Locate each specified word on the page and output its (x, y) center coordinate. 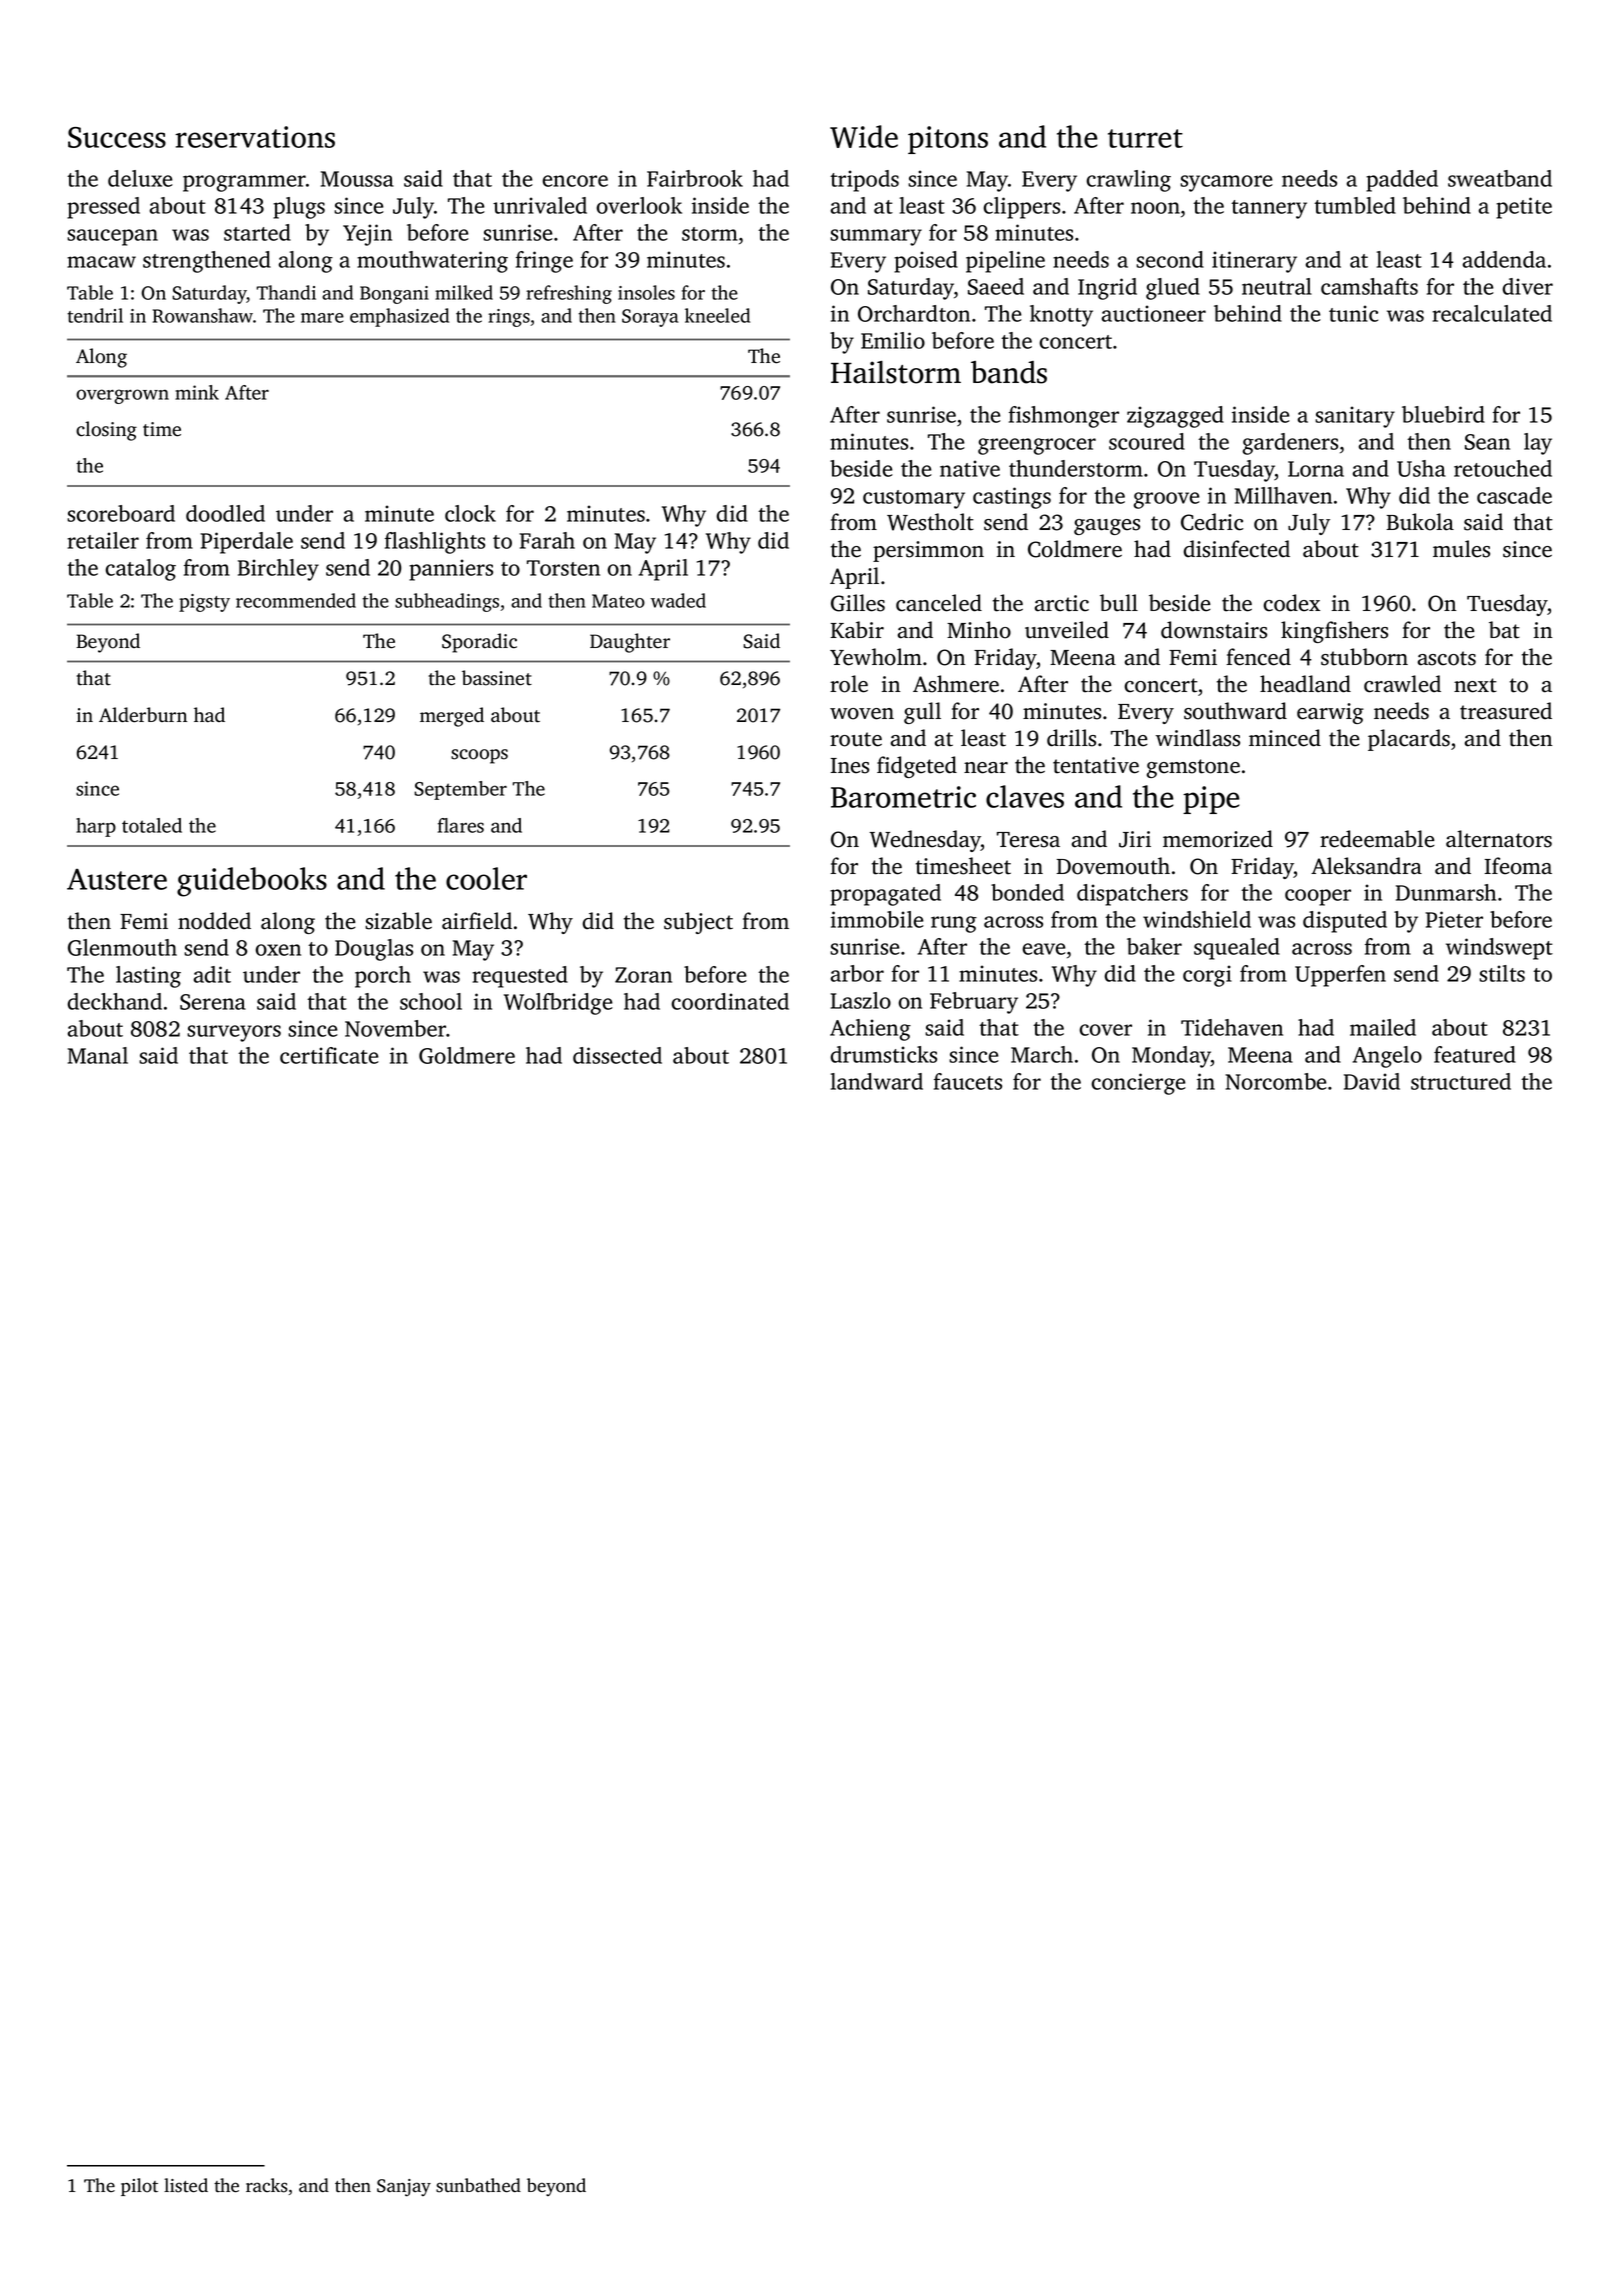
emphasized (399, 317)
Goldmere (467, 1055)
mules (1461, 549)
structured (1461, 1081)
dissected (617, 1055)
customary (914, 499)
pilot (139, 2187)
